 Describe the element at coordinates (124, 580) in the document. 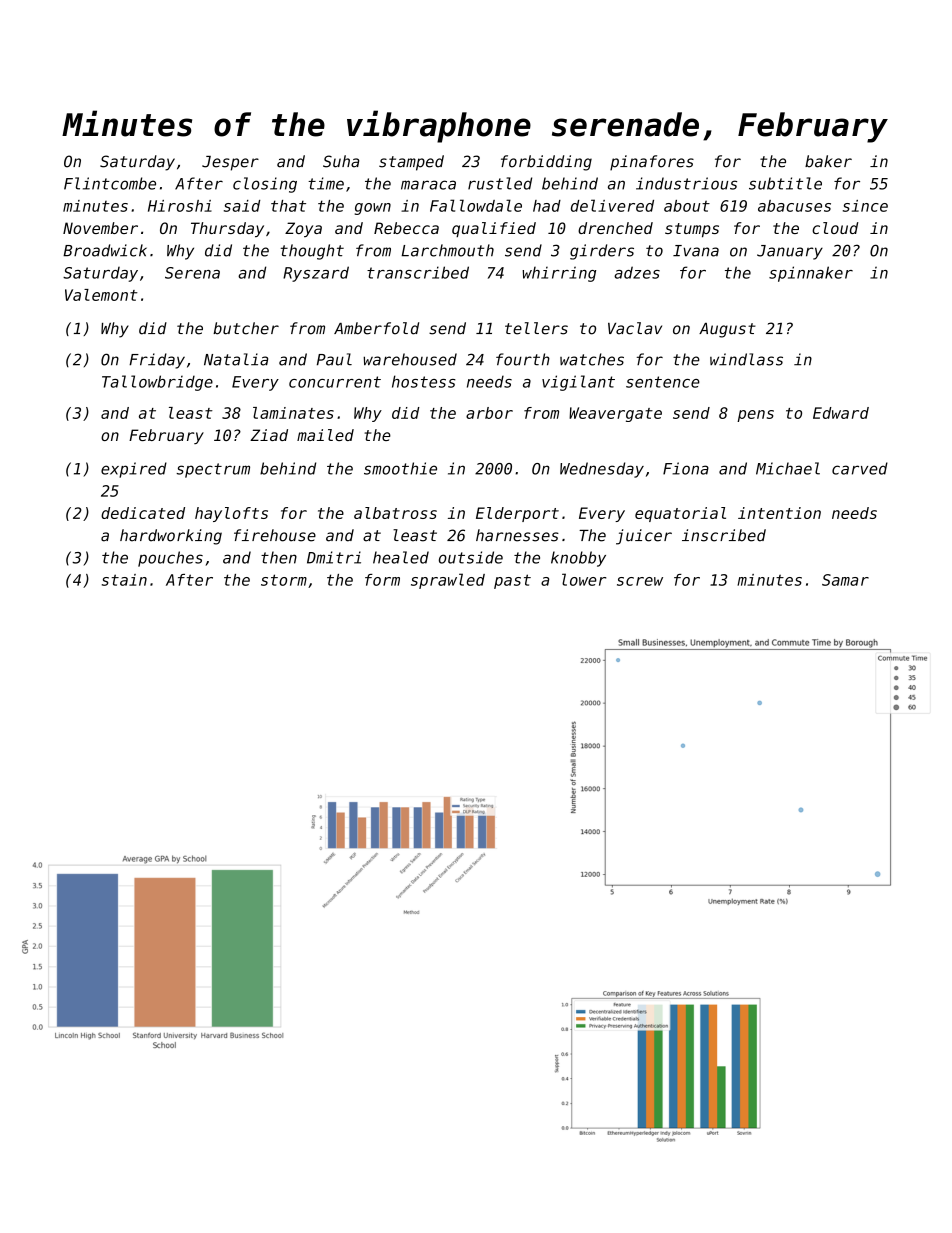

I see `stain` at that location.
